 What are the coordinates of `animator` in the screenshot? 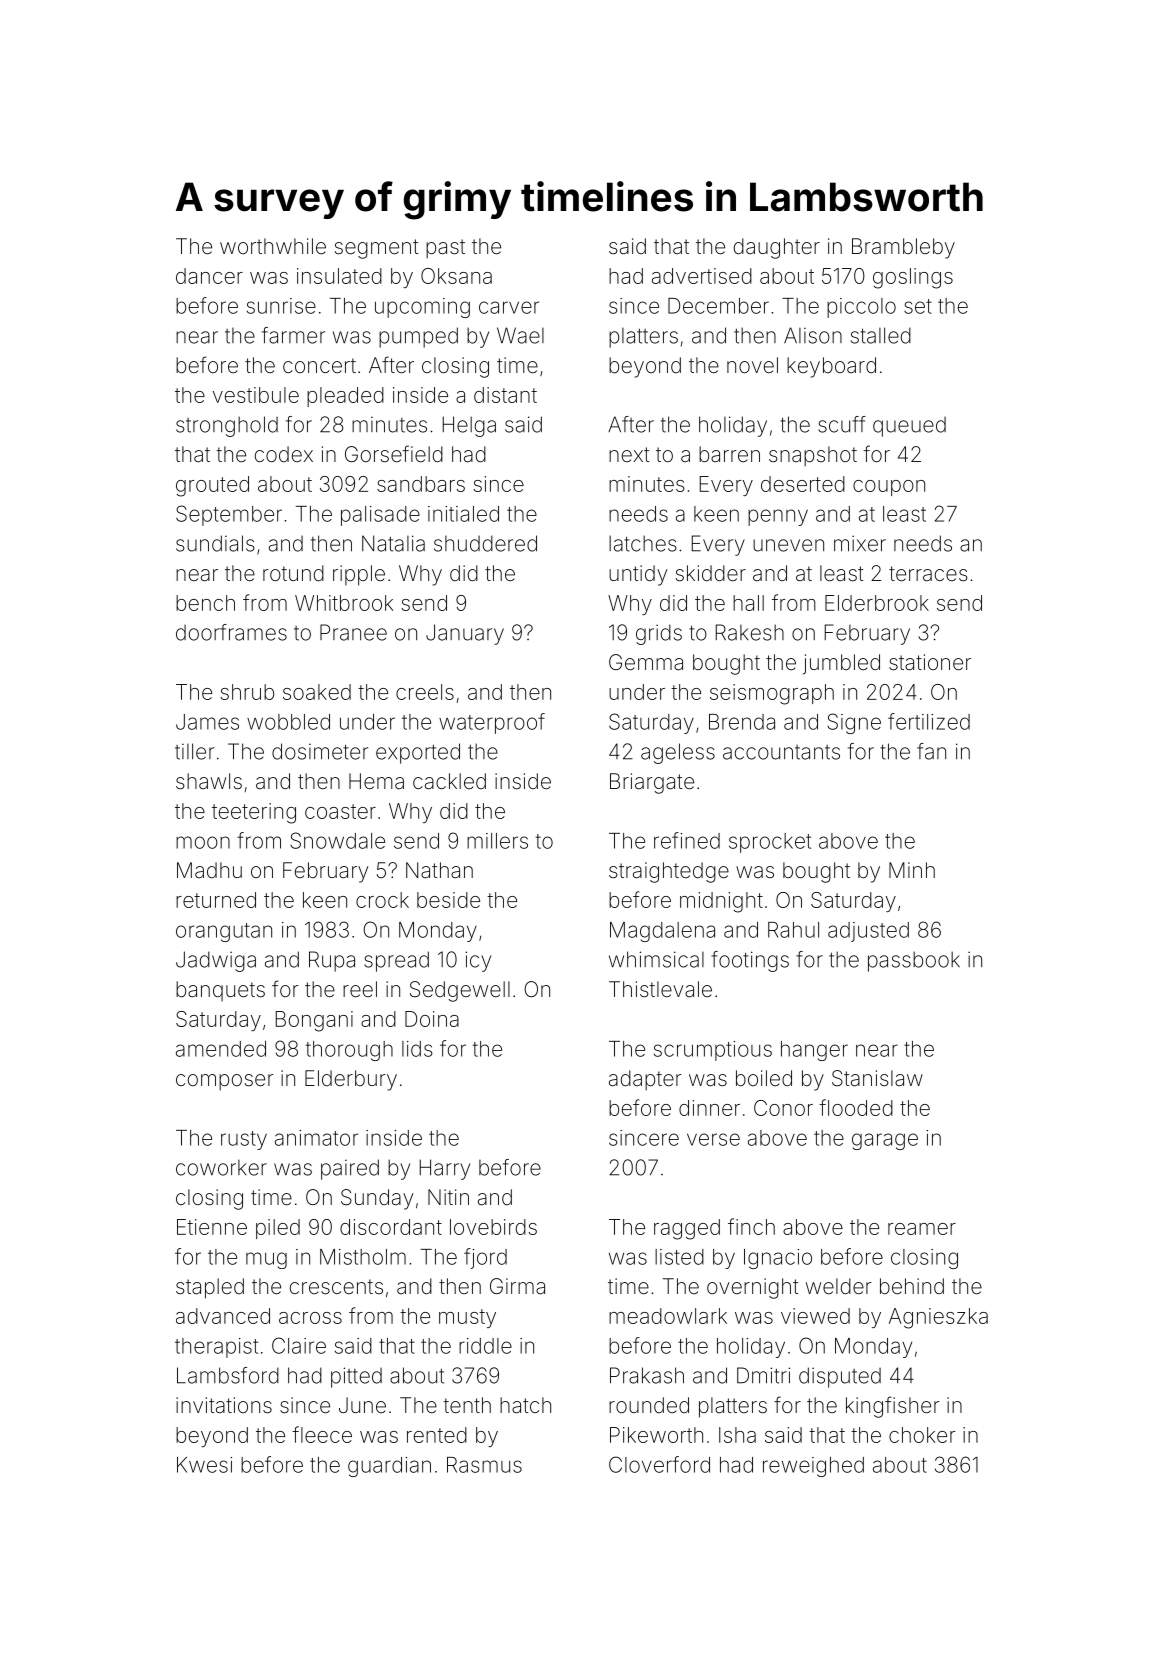 It's located at (316, 1138).
